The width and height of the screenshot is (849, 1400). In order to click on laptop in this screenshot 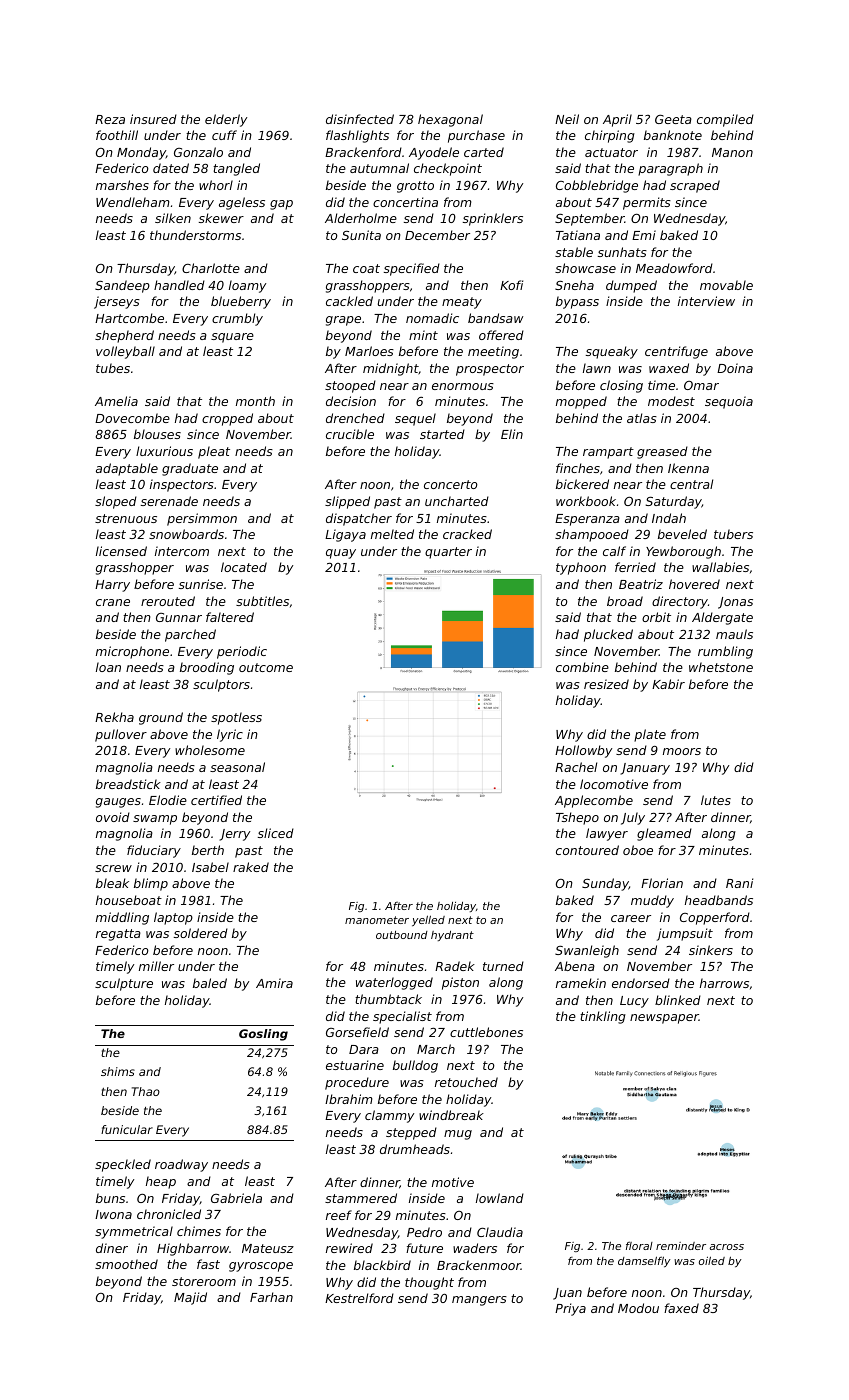, I will do `click(173, 918)`.
